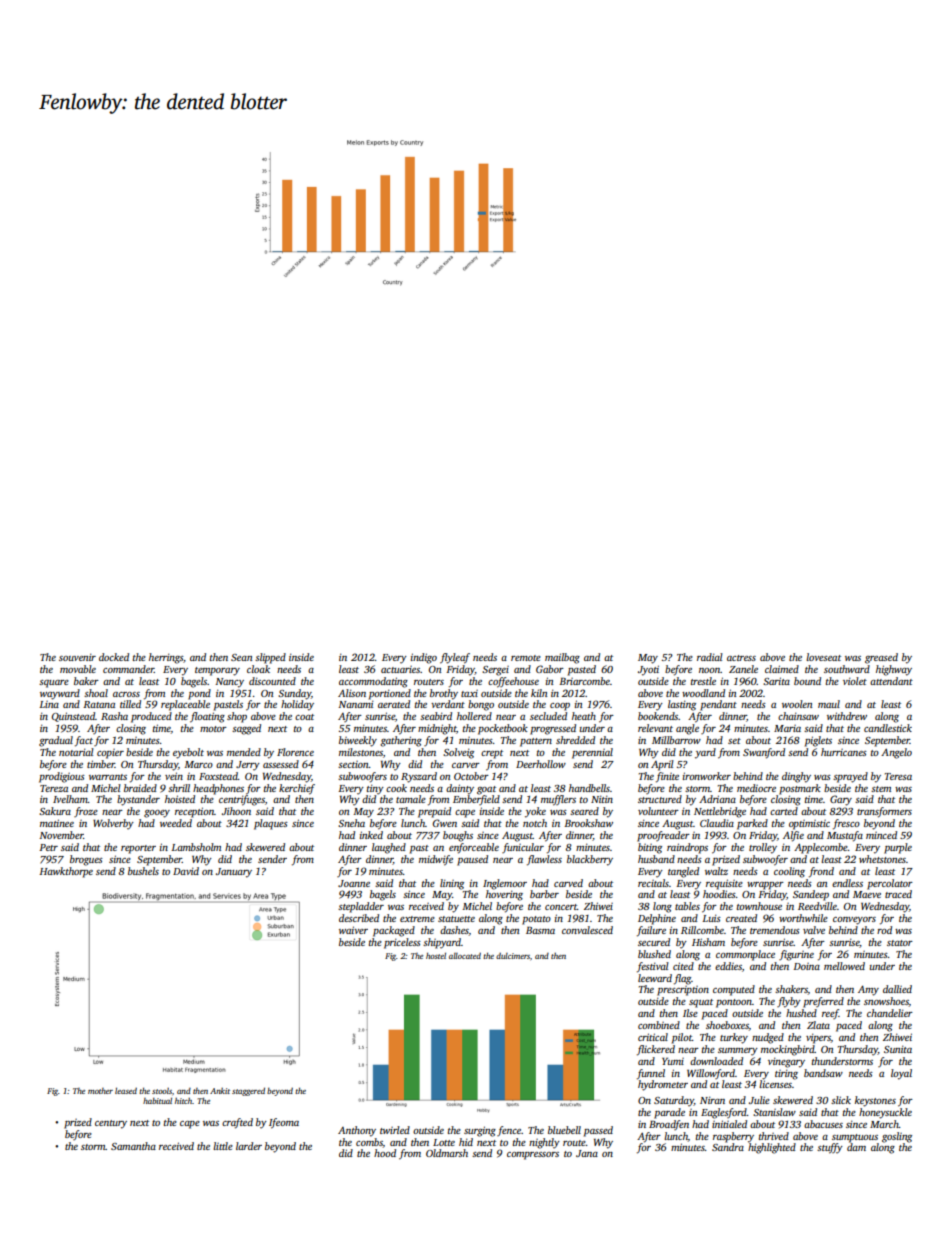 The height and width of the image is (1233, 952). What do you see at coordinates (395, 1130) in the image?
I see `twirled` at bounding box center [395, 1130].
